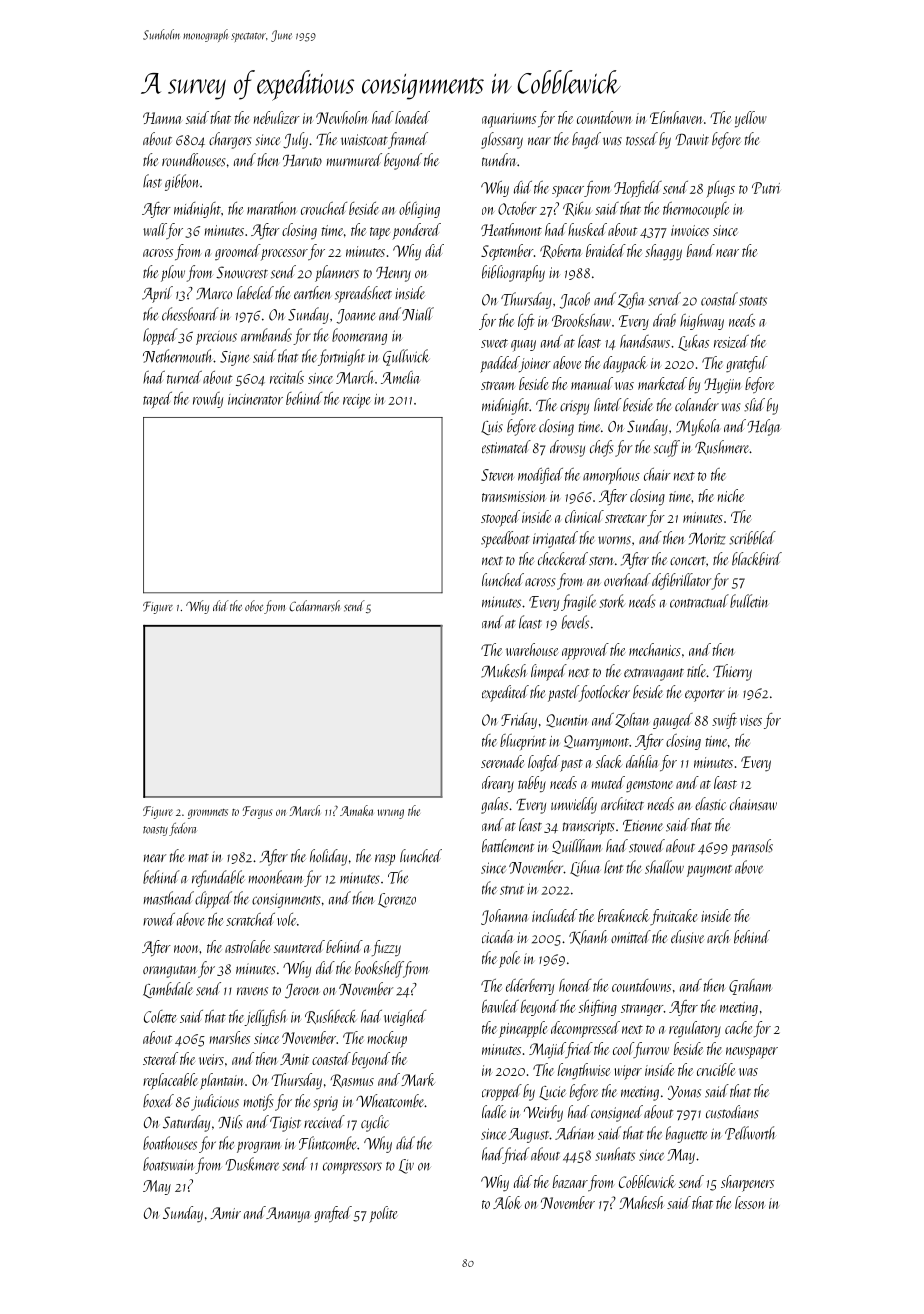 This screenshot has height=1314, width=924. What do you see at coordinates (254, 605) in the screenshot?
I see `oboe` at bounding box center [254, 605].
